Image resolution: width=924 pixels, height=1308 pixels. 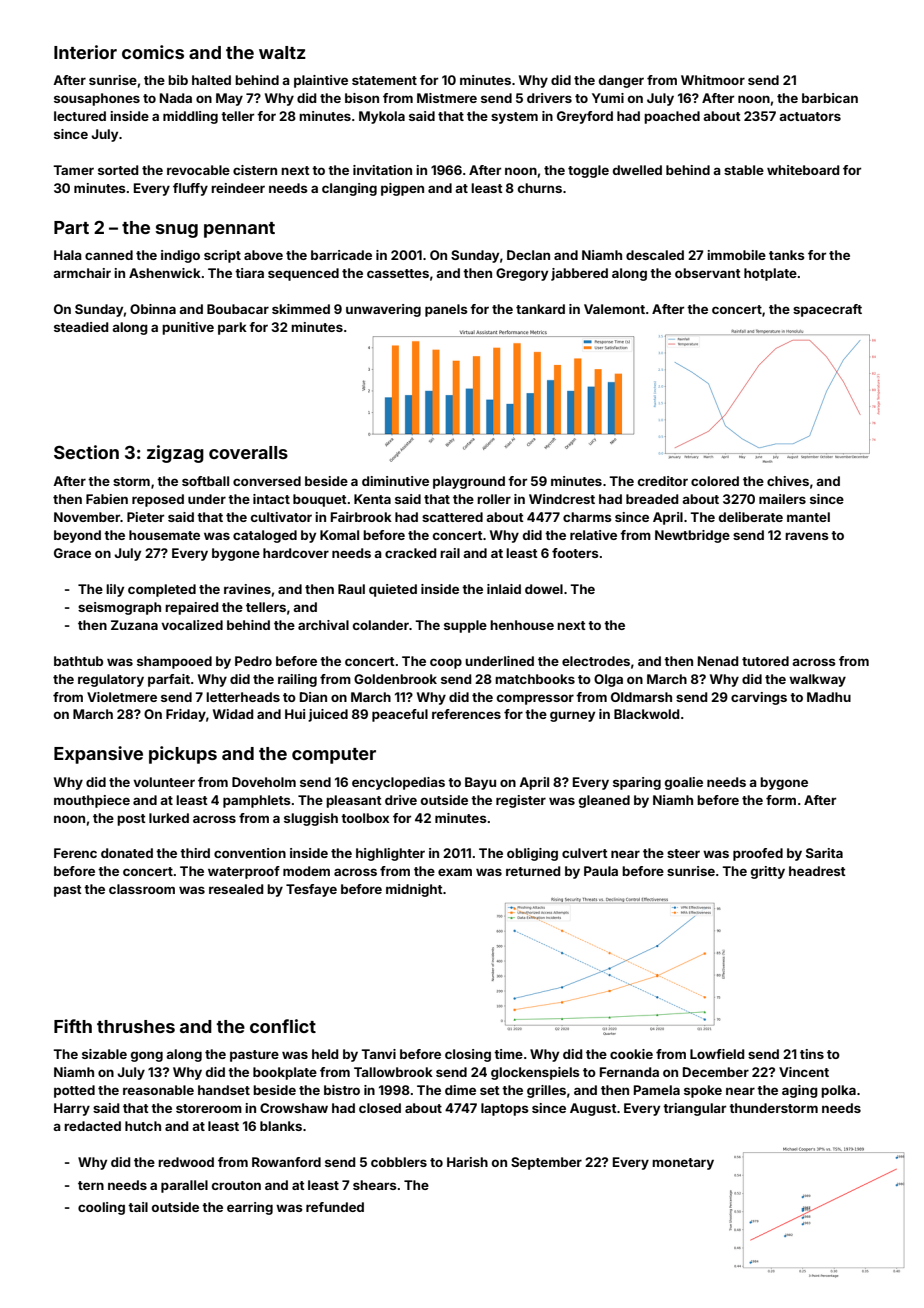 What do you see at coordinates (447, 98) in the screenshot?
I see `Mistmere` at bounding box center [447, 98].
